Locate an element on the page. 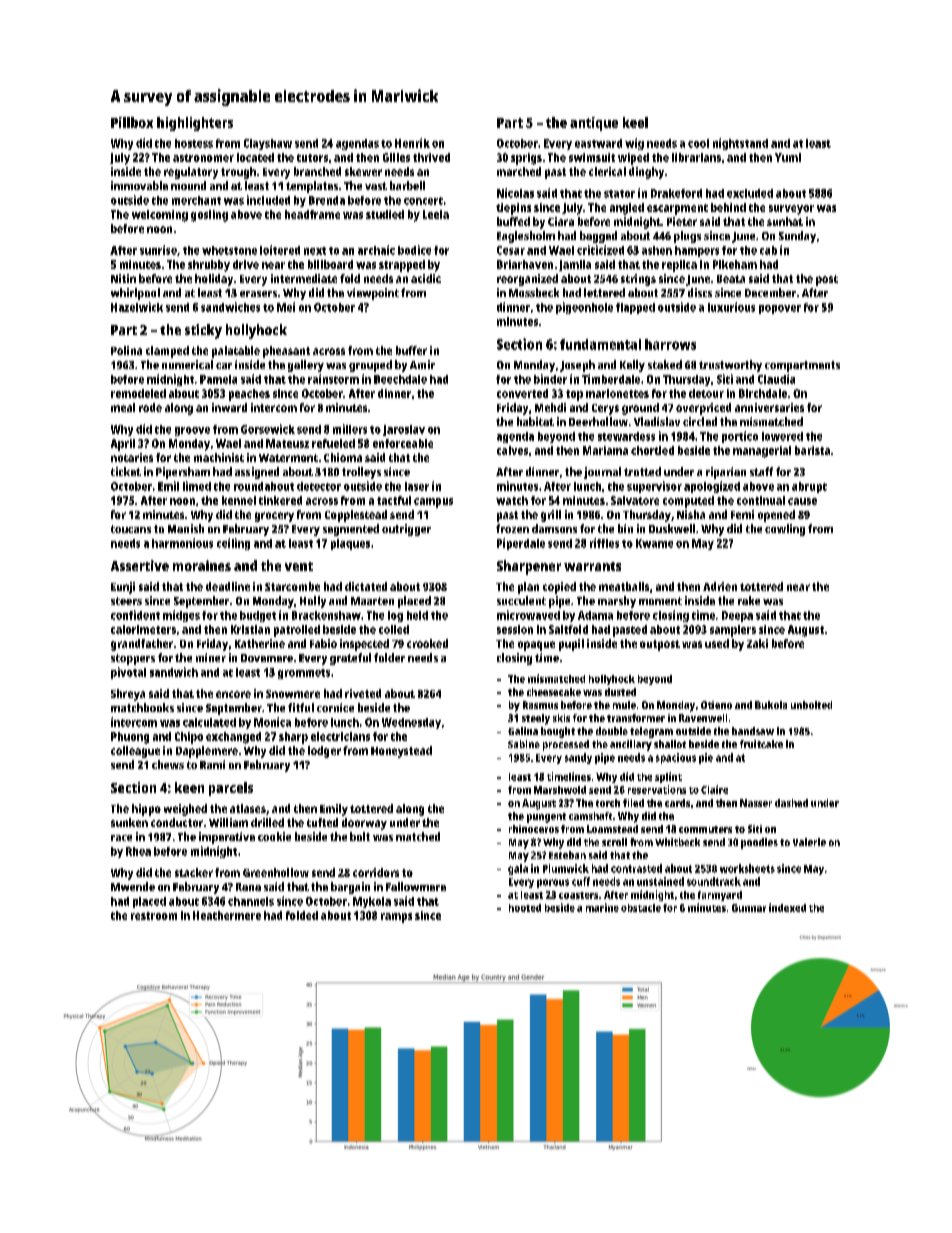 This document has width=952, height=1233. budget is located at coordinates (258, 616).
